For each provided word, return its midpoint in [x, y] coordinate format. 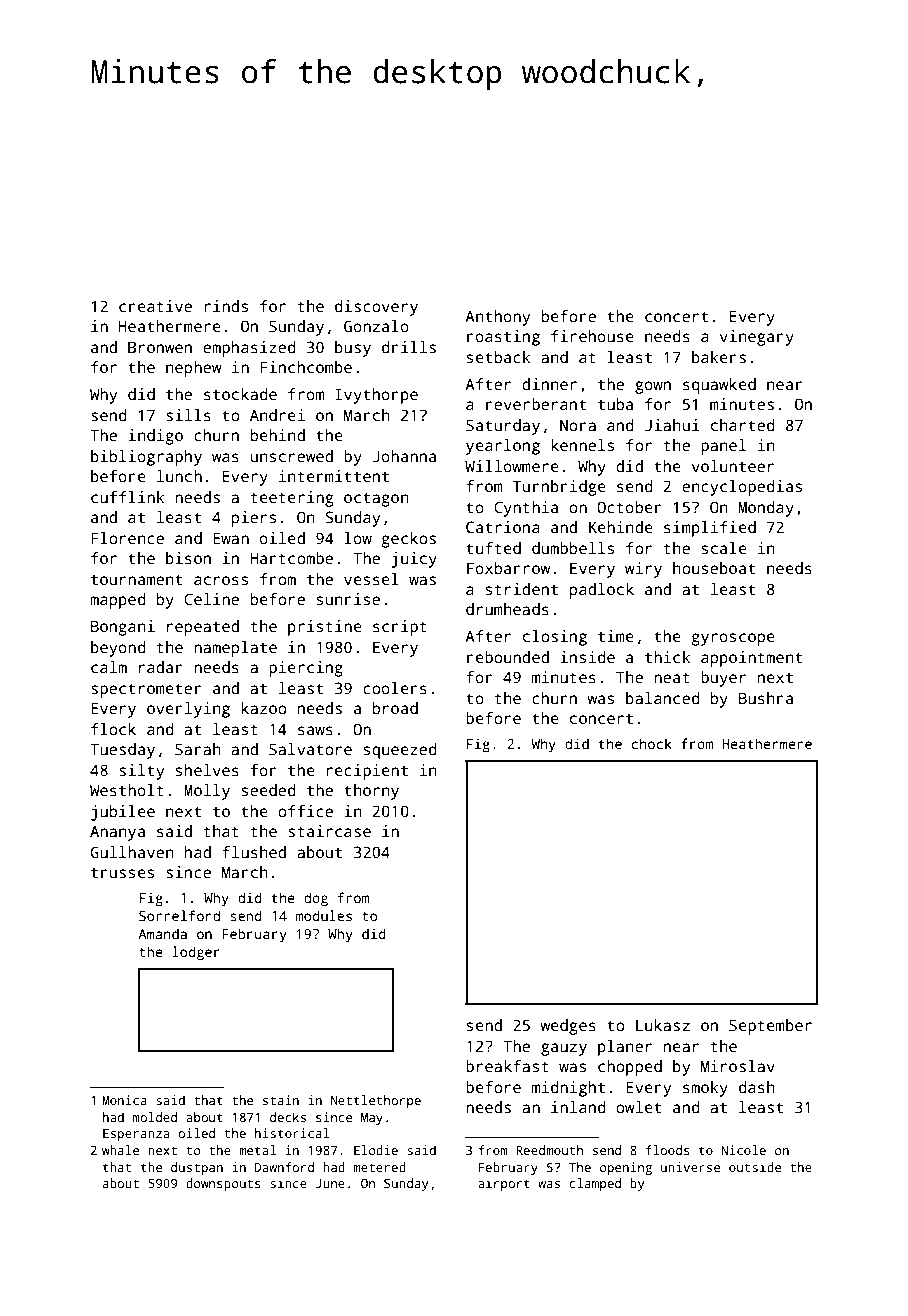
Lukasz [663, 1025]
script [400, 628]
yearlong [503, 447]
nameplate [235, 649]
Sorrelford [179, 915]
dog [316, 899]
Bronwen [160, 347]
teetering [291, 499]
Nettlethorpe [376, 1101]
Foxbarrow [508, 568]
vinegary [757, 338]
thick [668, 657]
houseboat [714, 568]
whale [120, 1150]
